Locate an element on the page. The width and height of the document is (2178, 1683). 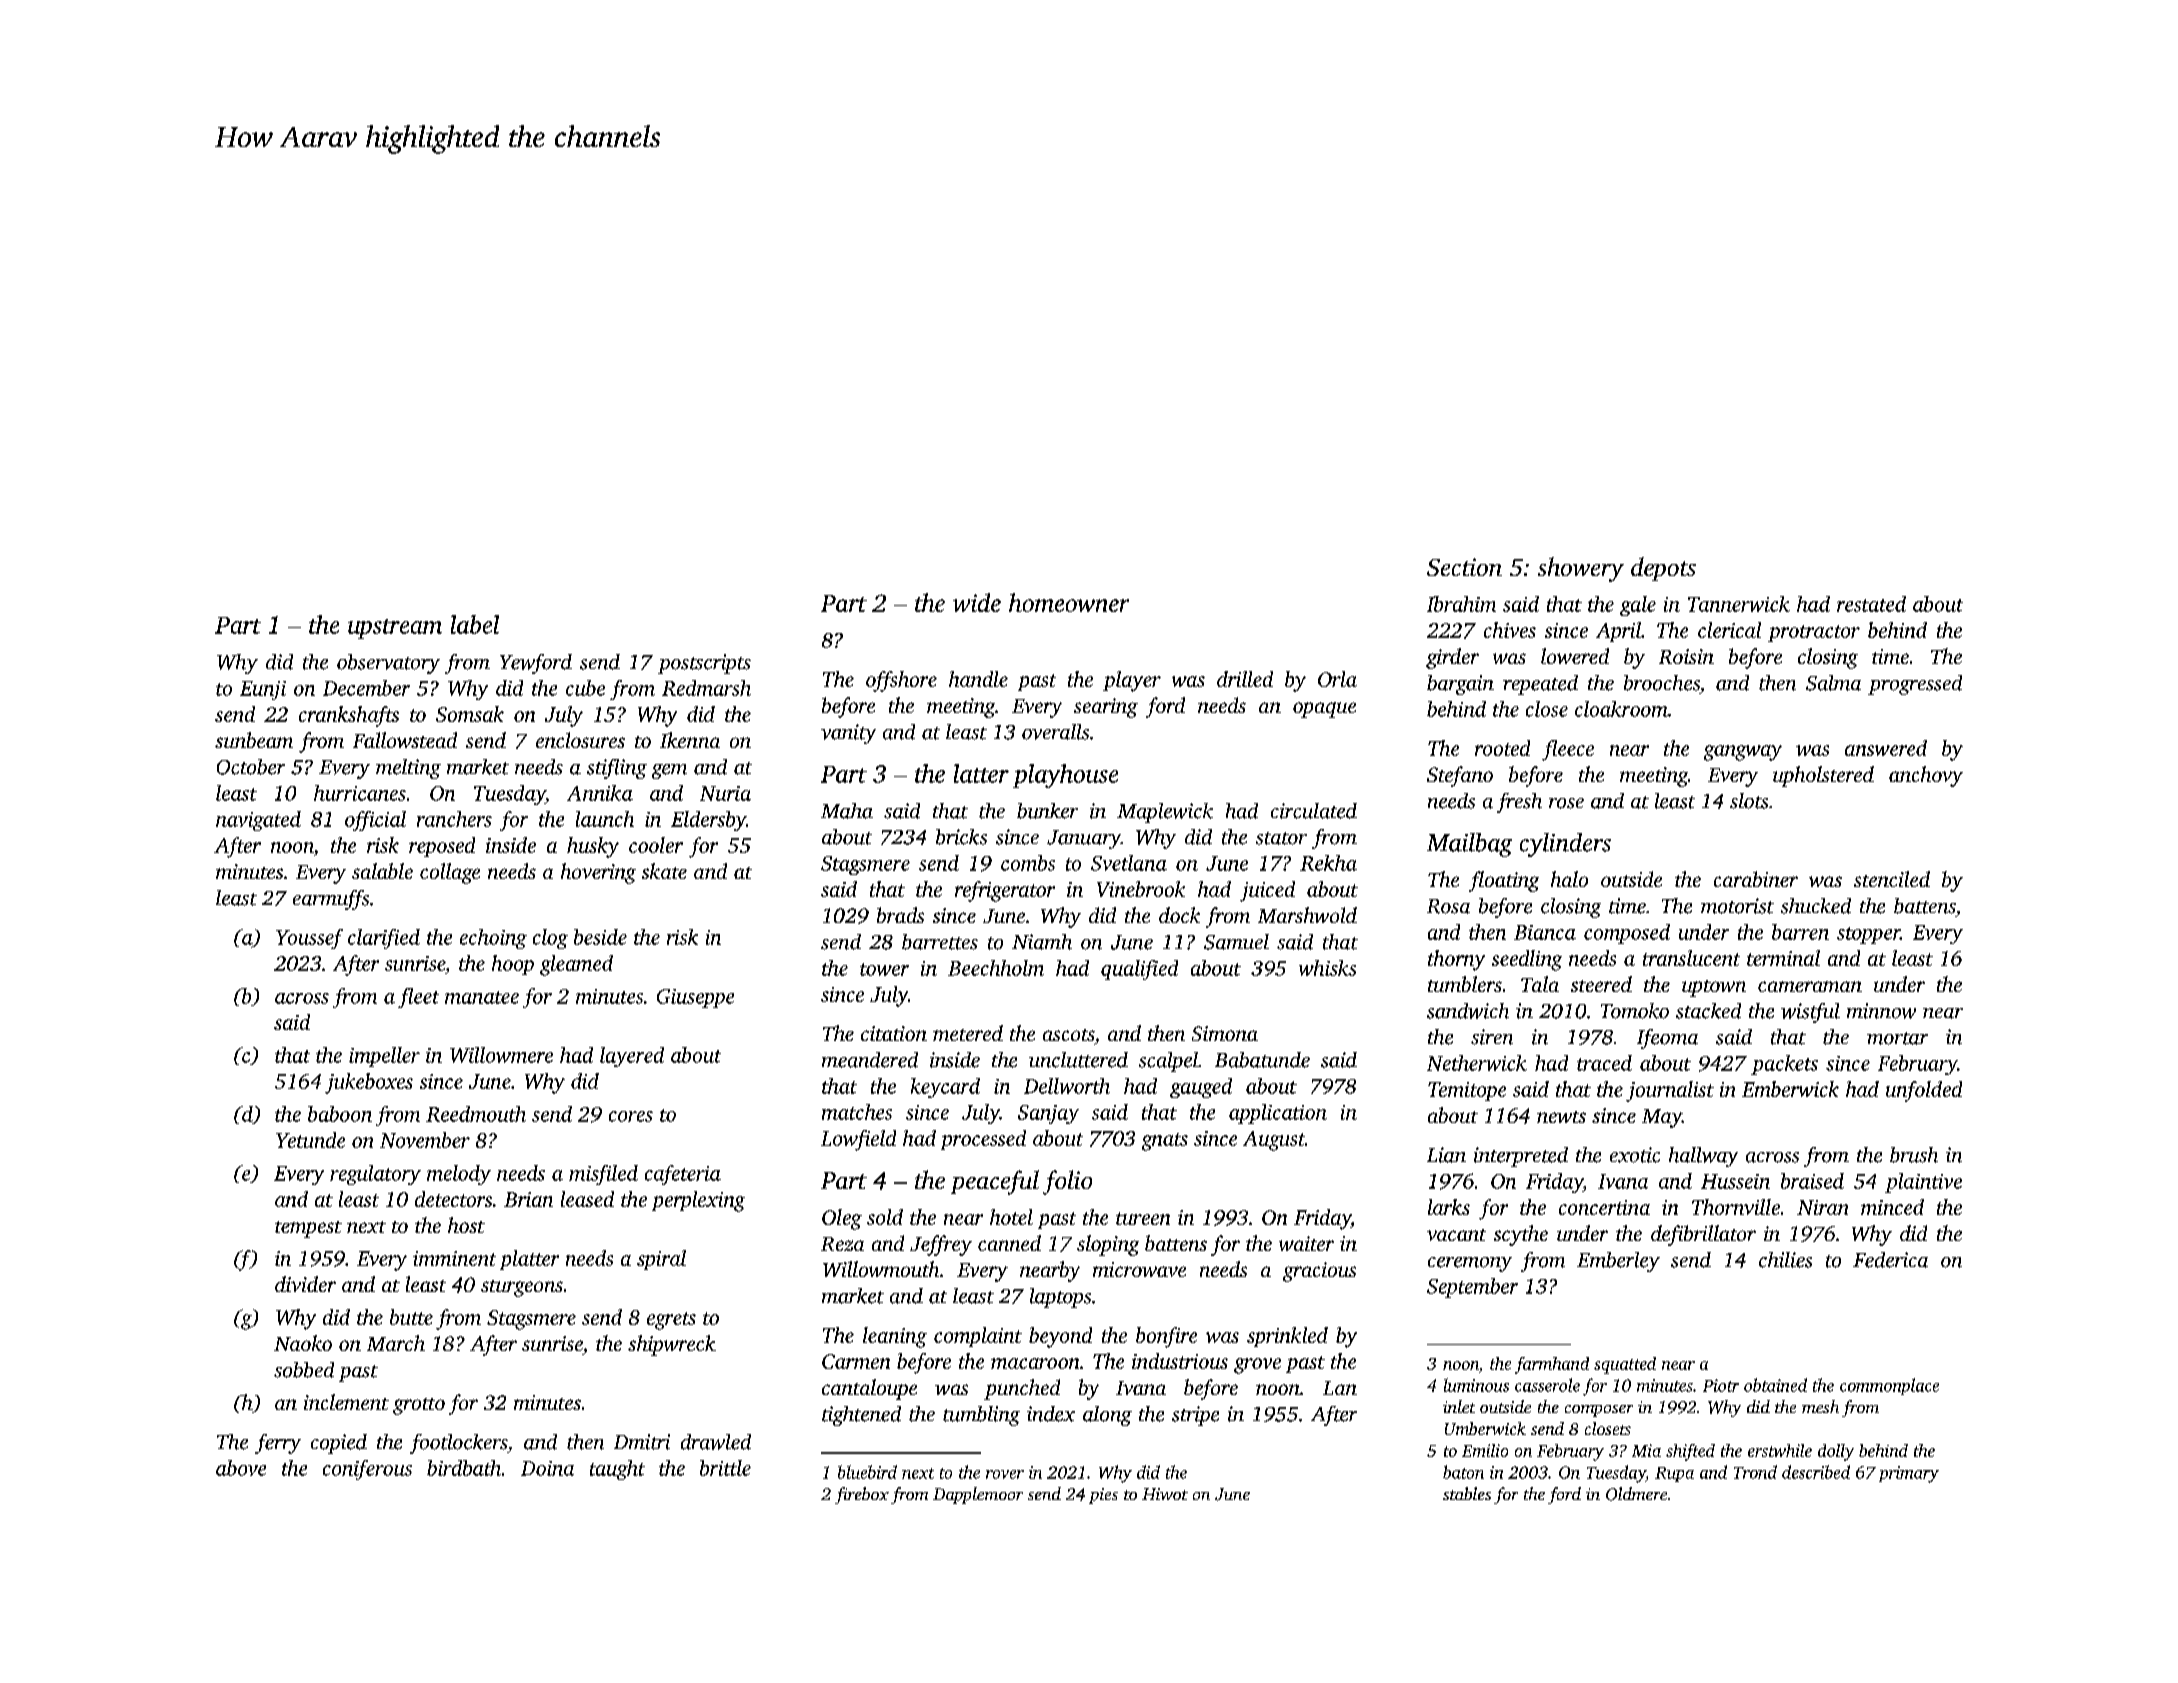
label is located at coordinates (475, 624).
